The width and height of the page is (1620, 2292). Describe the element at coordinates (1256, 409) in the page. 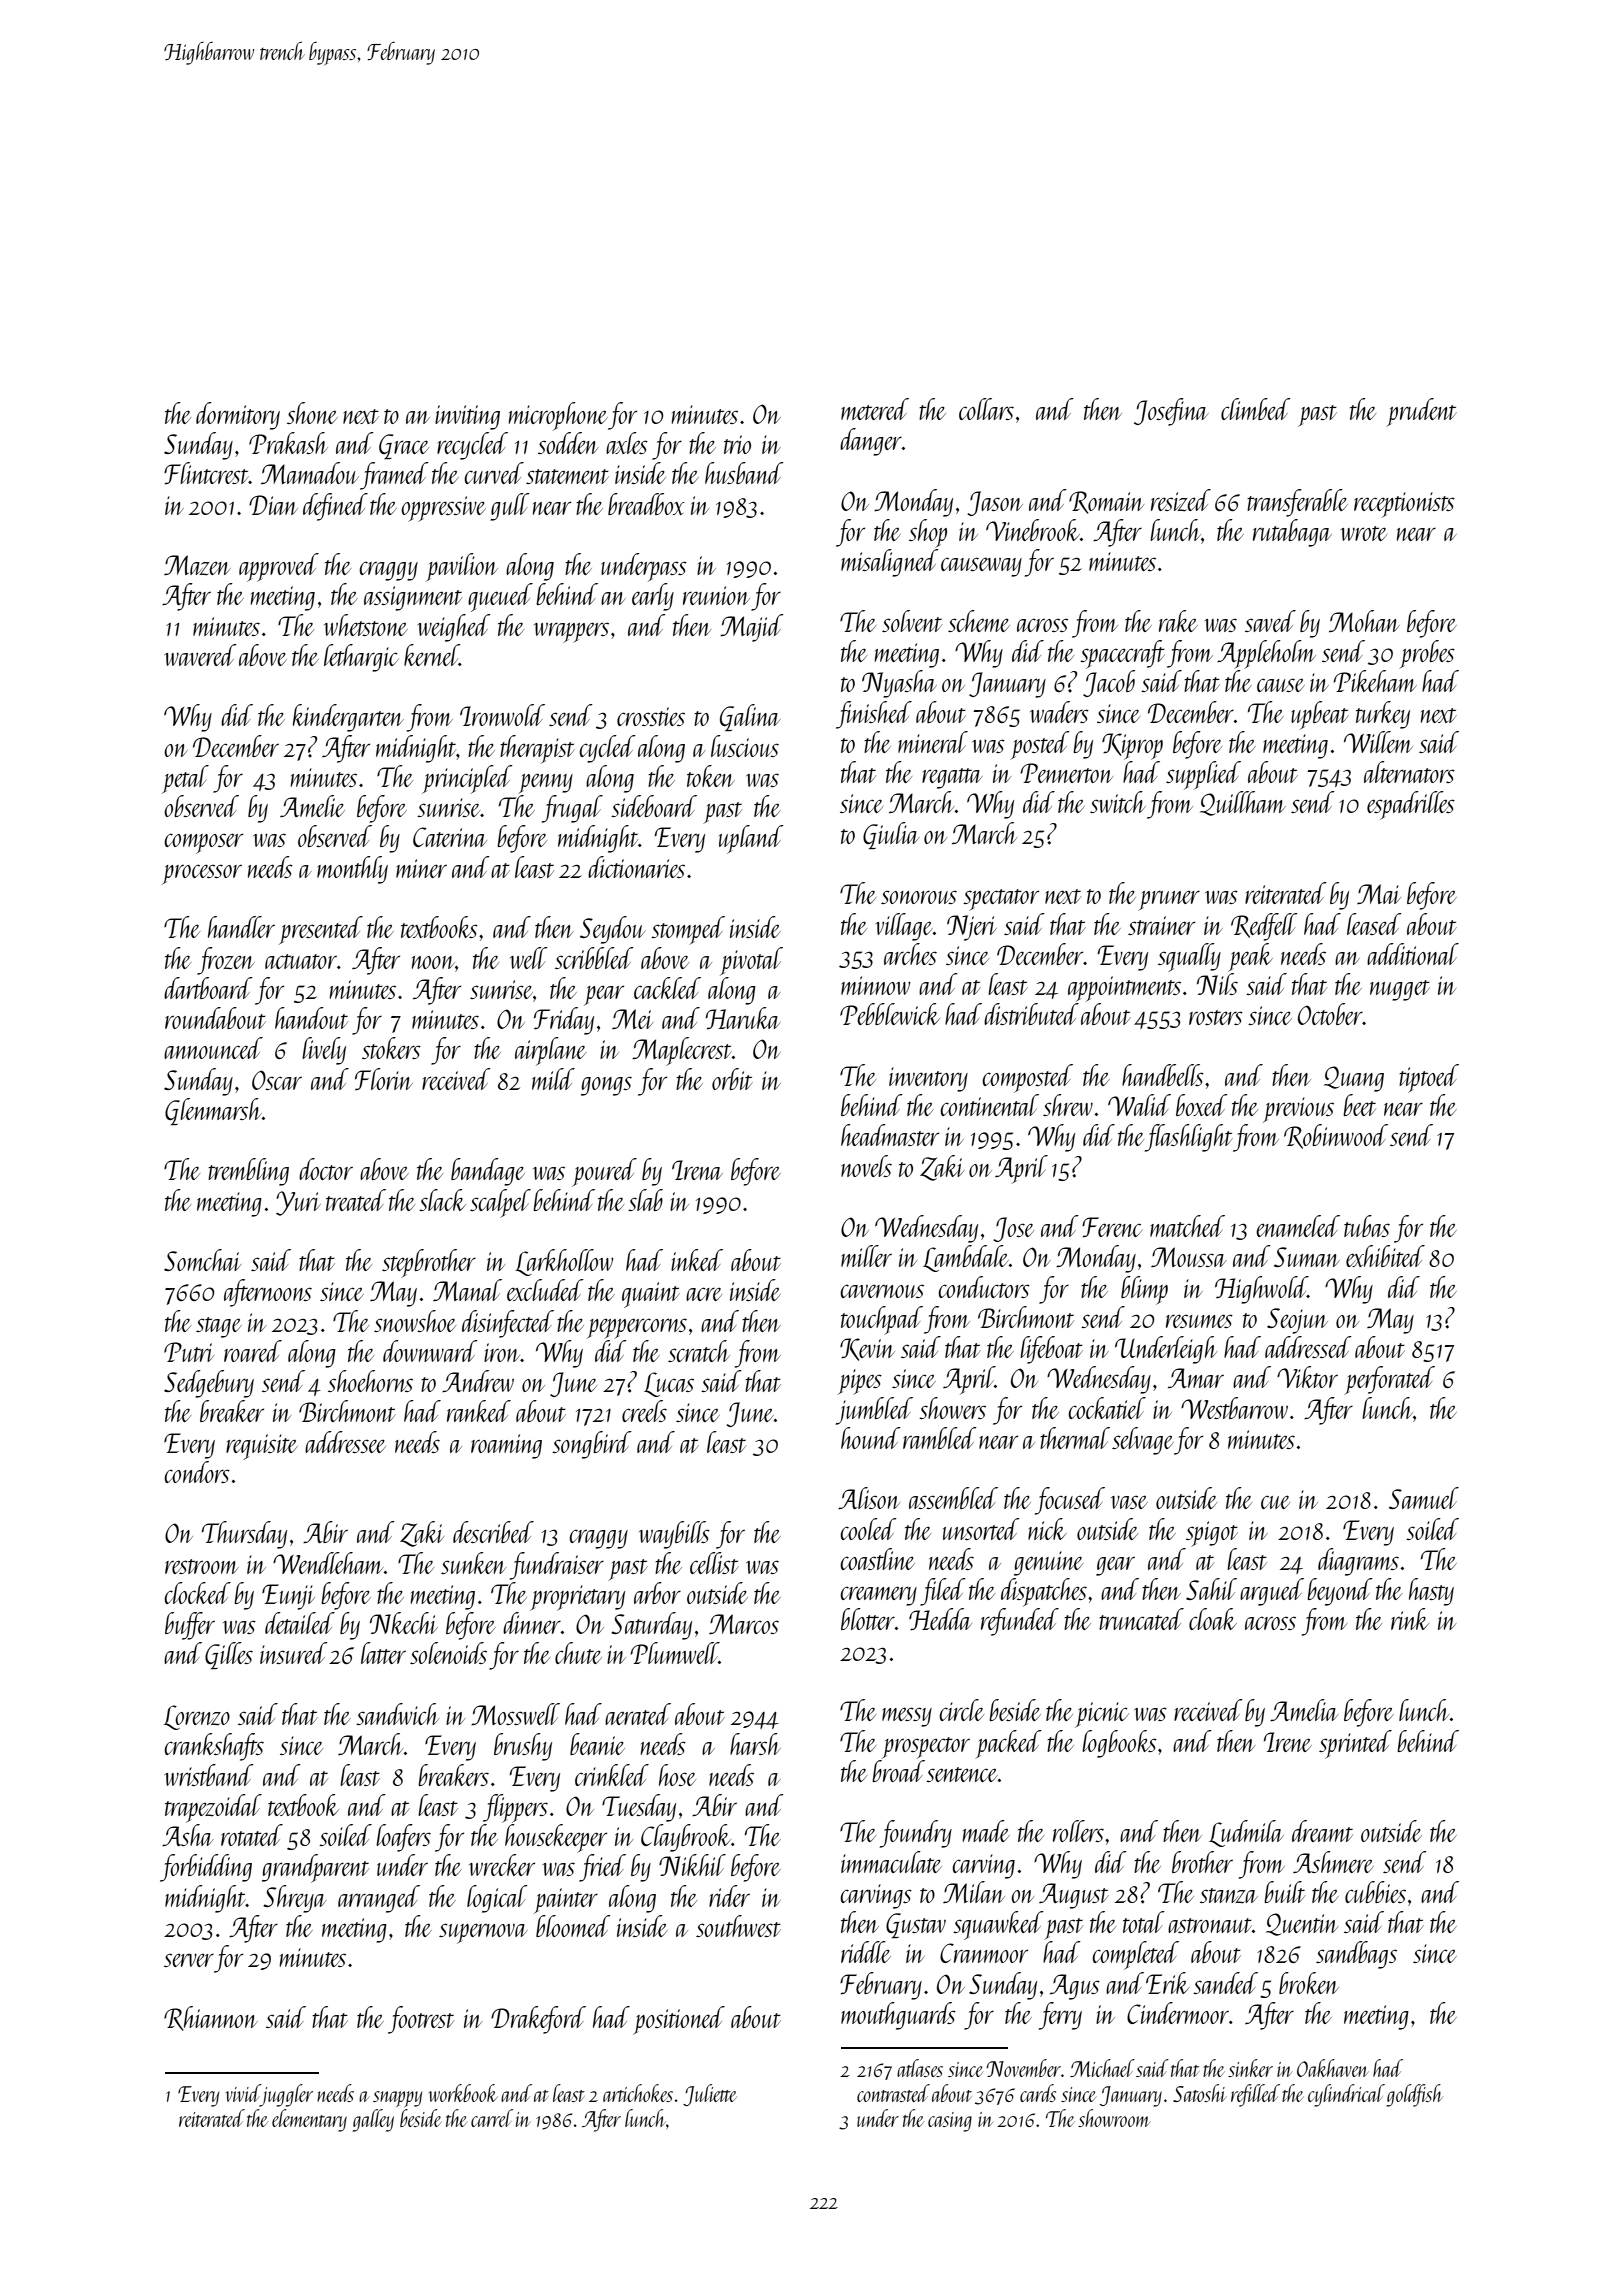

I see `climbed` at that location.
